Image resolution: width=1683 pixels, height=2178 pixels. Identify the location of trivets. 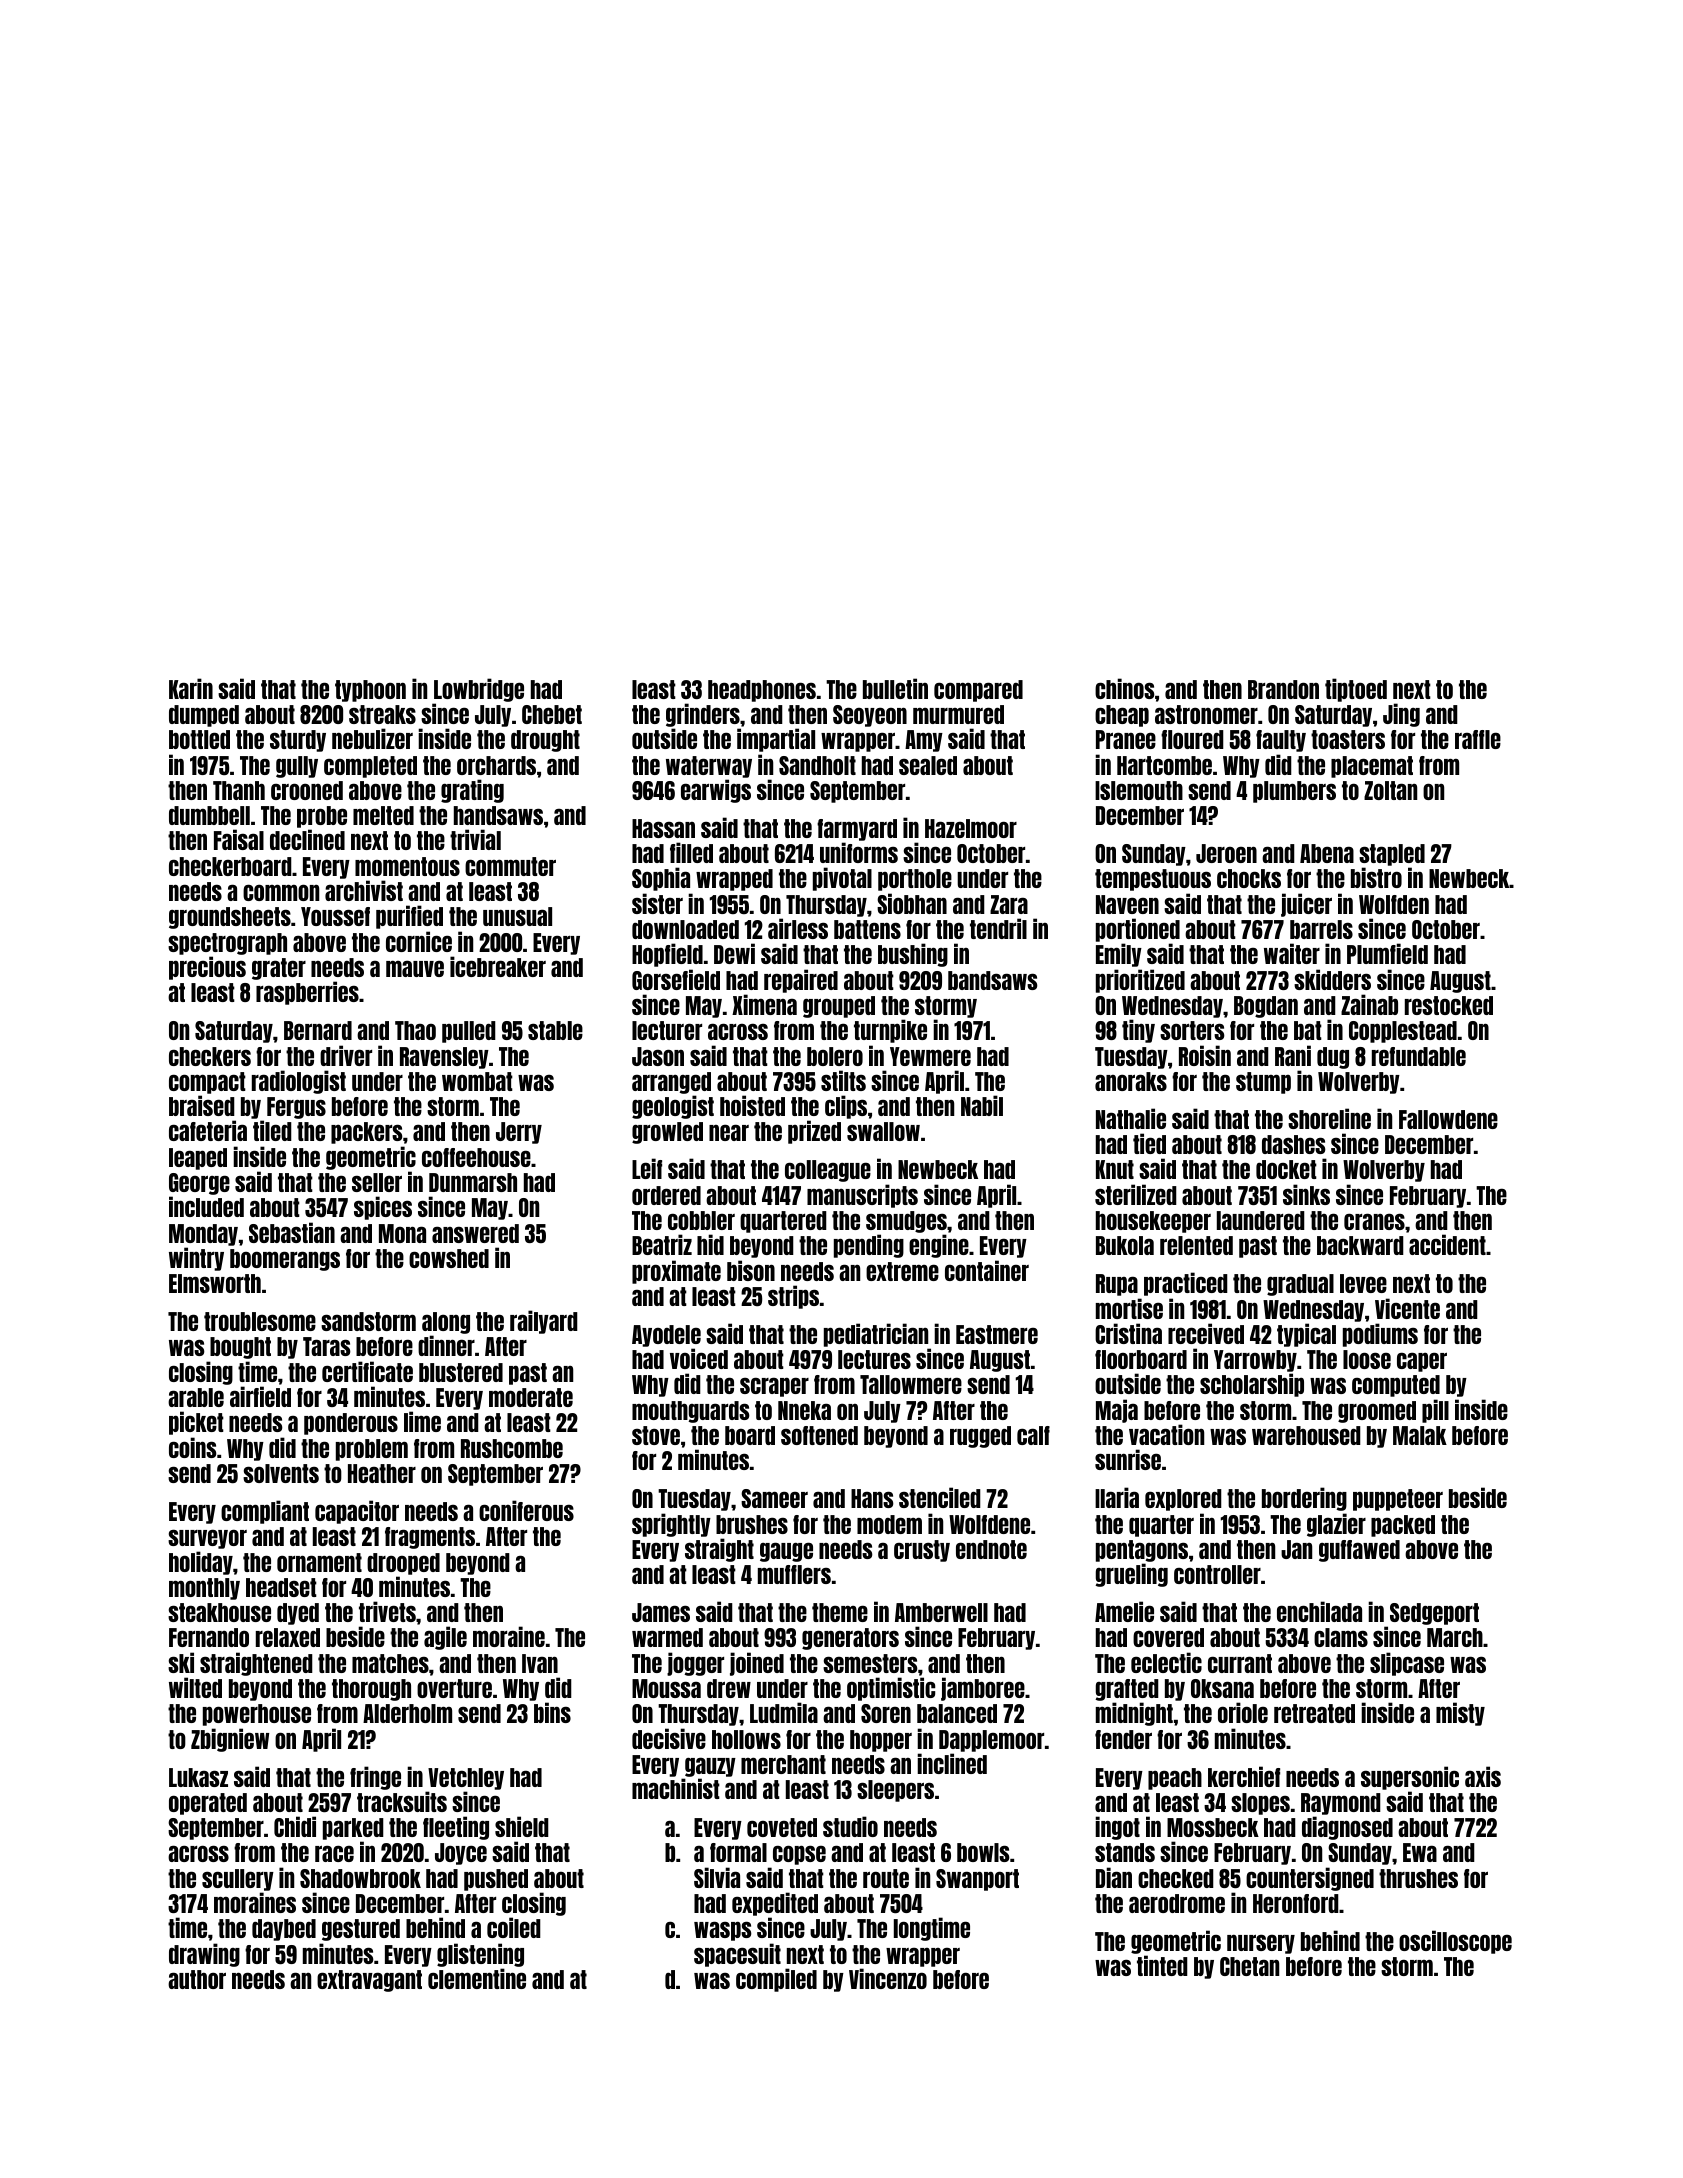
(387, 1611).
